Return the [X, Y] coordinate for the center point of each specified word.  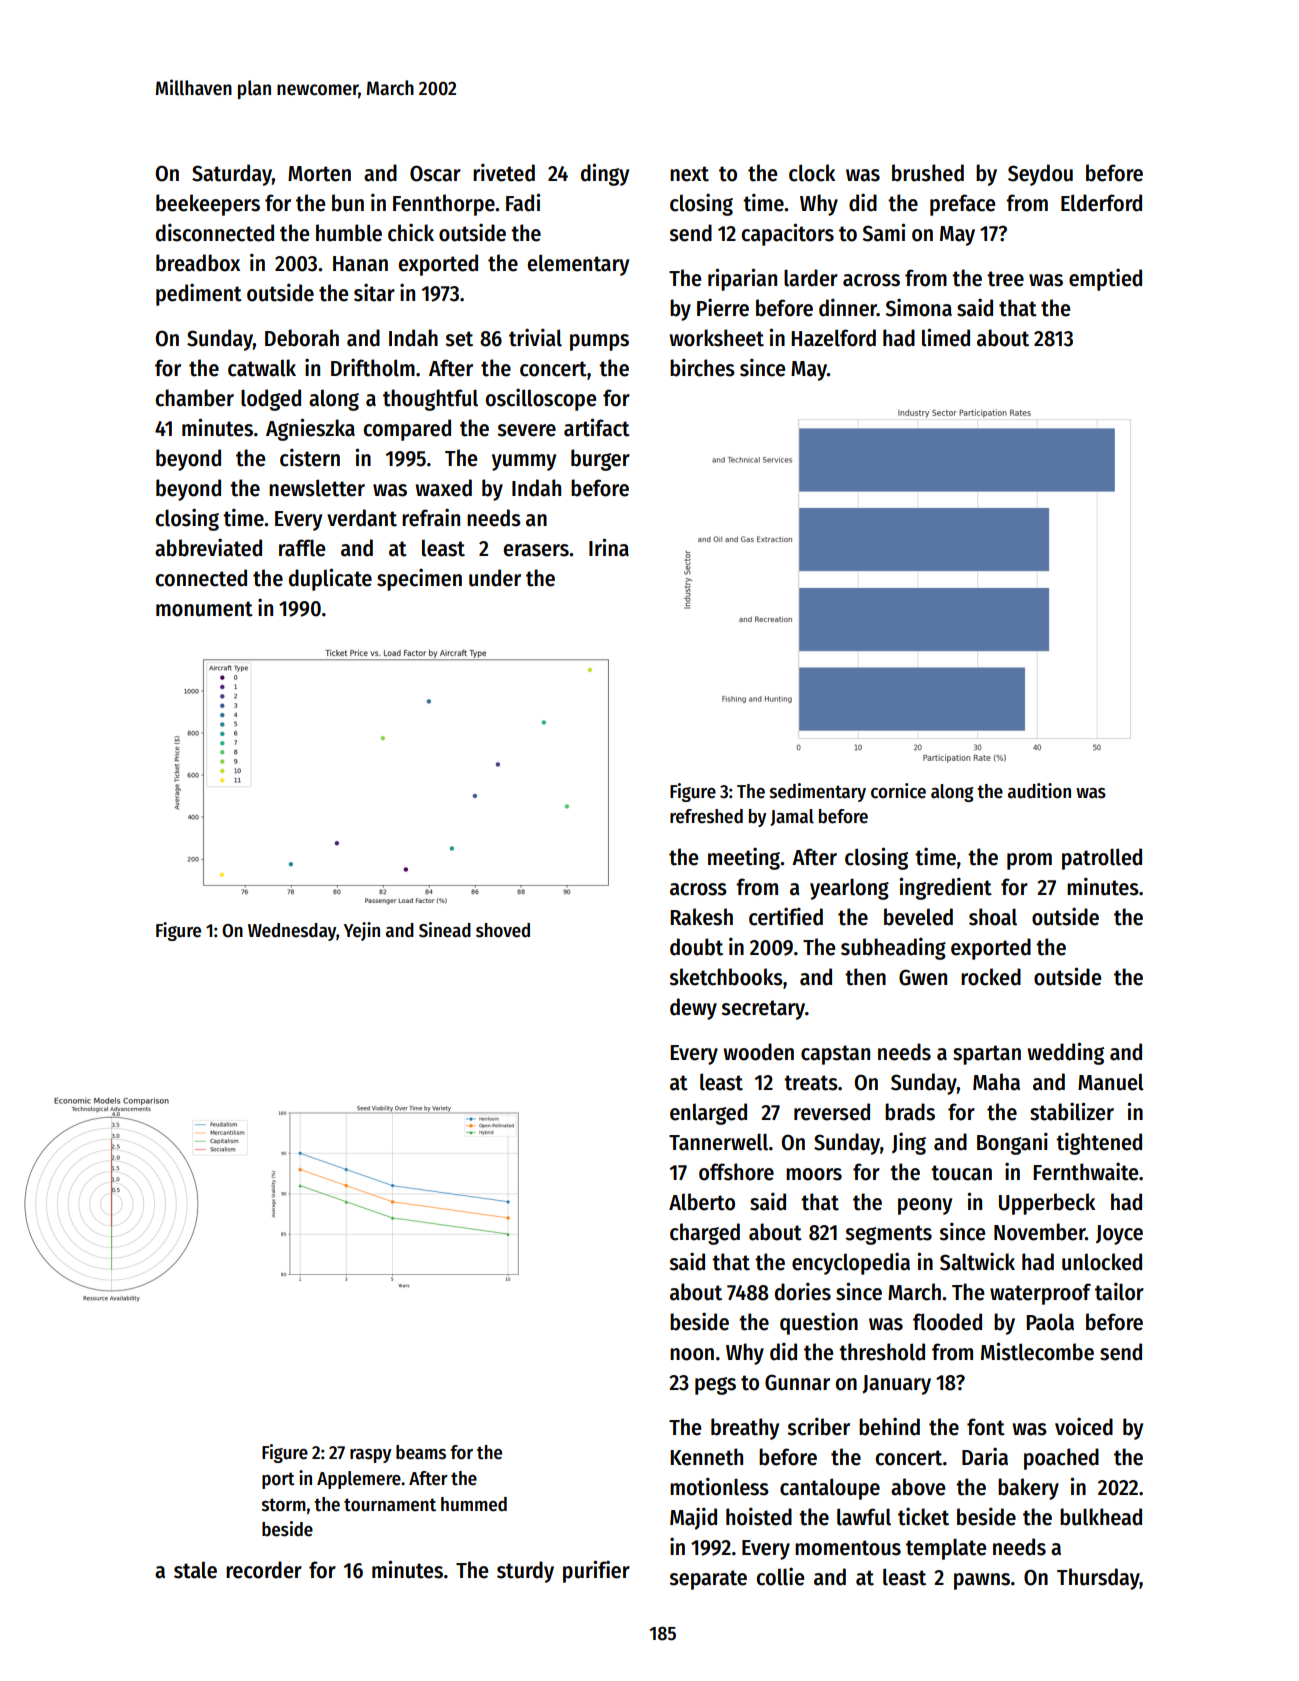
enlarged [708, 1114]
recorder [264, 1570]
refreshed [706, 816]
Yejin [362, 931]
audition [1039, 791]
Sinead [445, 930]
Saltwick [977, 1261]
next [689, 174]
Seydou [1040, 175]
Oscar [435, 173]
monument [204, 609]
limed [946, 337]
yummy [524, 462]
